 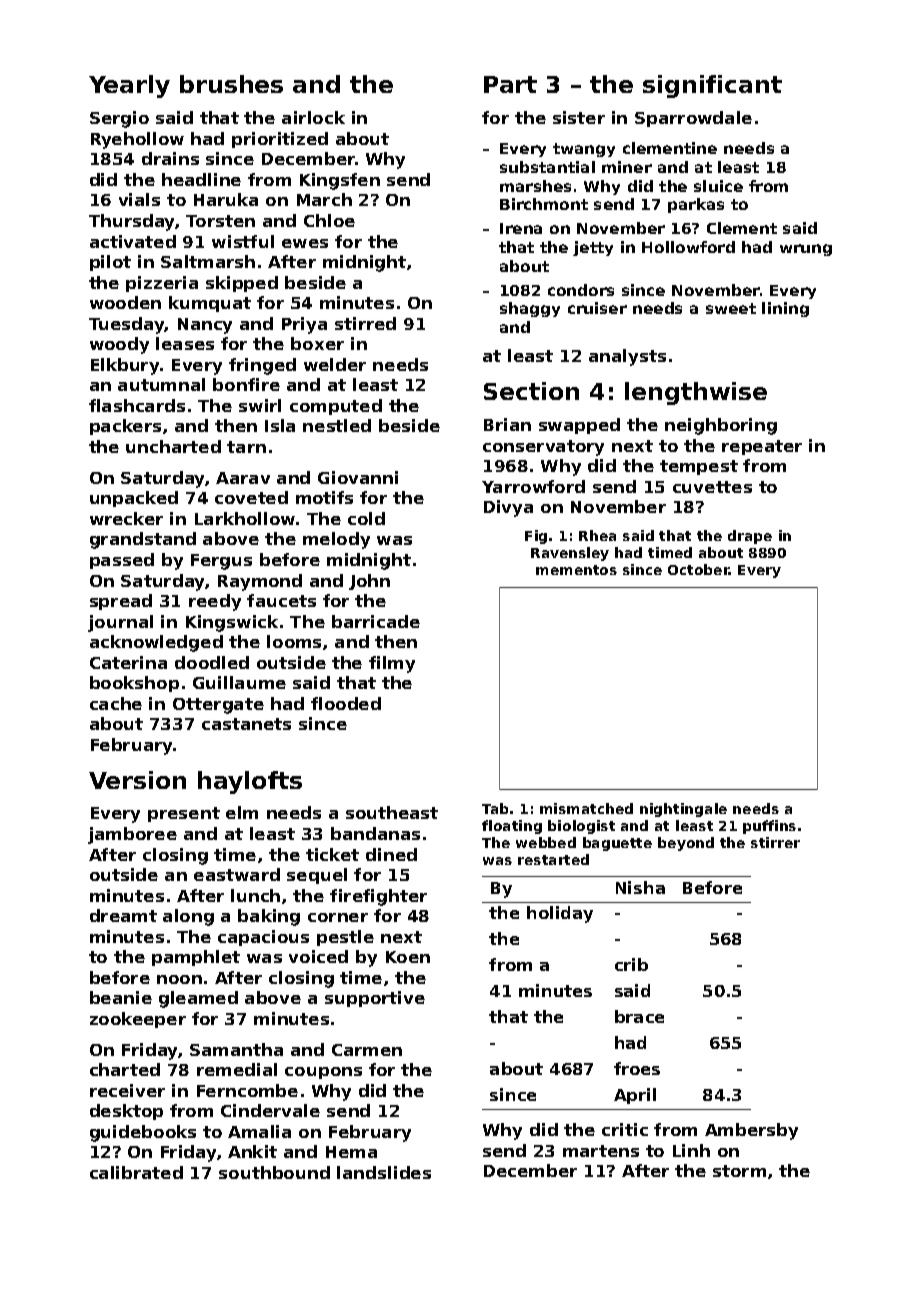 What do you see at coordinates (627, 357) in the screenshot?
I see `analysts` at bounding box center [627, 357].
